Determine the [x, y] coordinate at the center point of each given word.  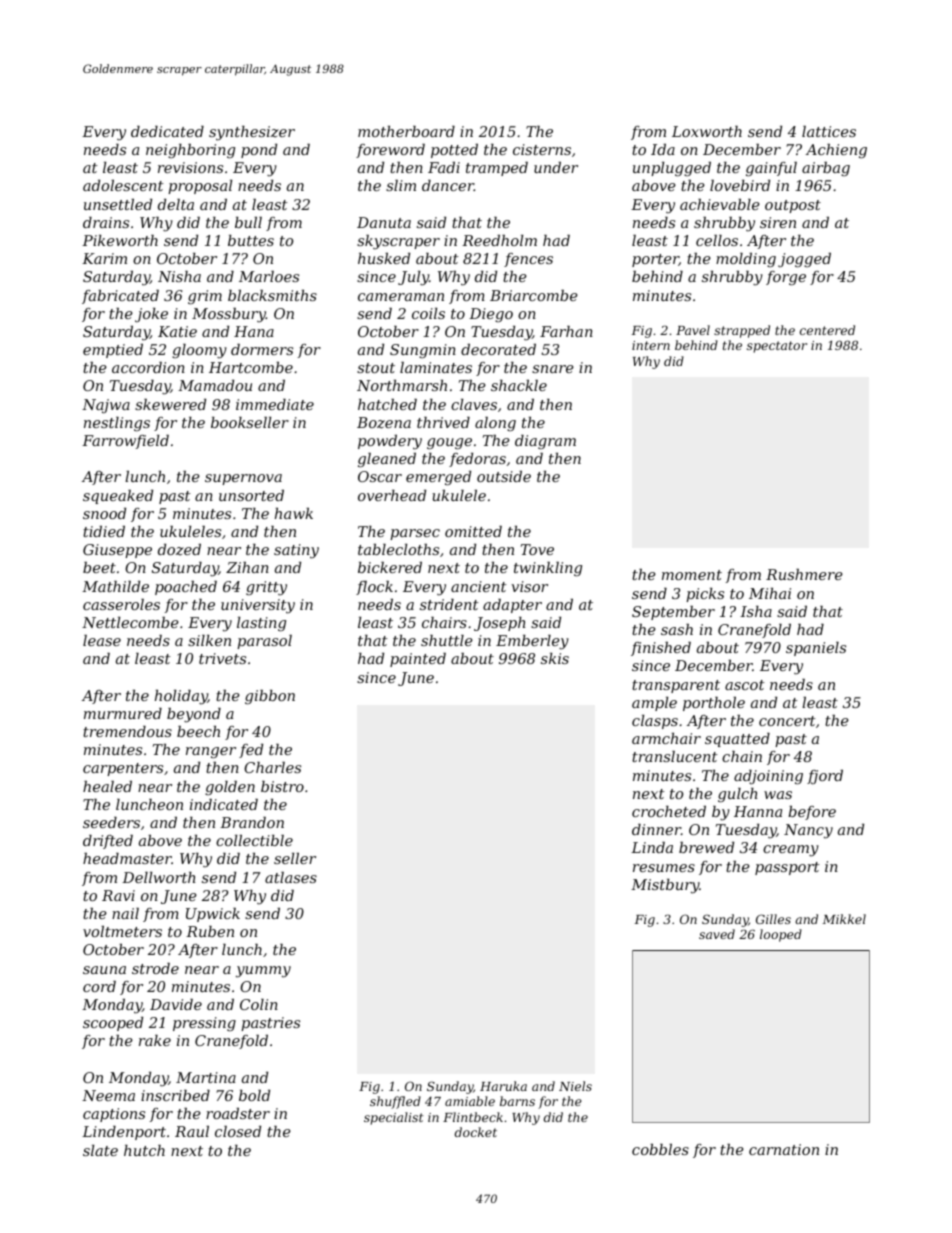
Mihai [770, 593]
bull [248, 222]
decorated [498, 349]
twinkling [548, 569]
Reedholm [499, 240]
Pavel [693, 330]
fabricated [120, 297]
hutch [144, 1150]
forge [786, 278]
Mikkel [844, 919]
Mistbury [665, 886]
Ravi [118, 895]
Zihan [247, 567]
